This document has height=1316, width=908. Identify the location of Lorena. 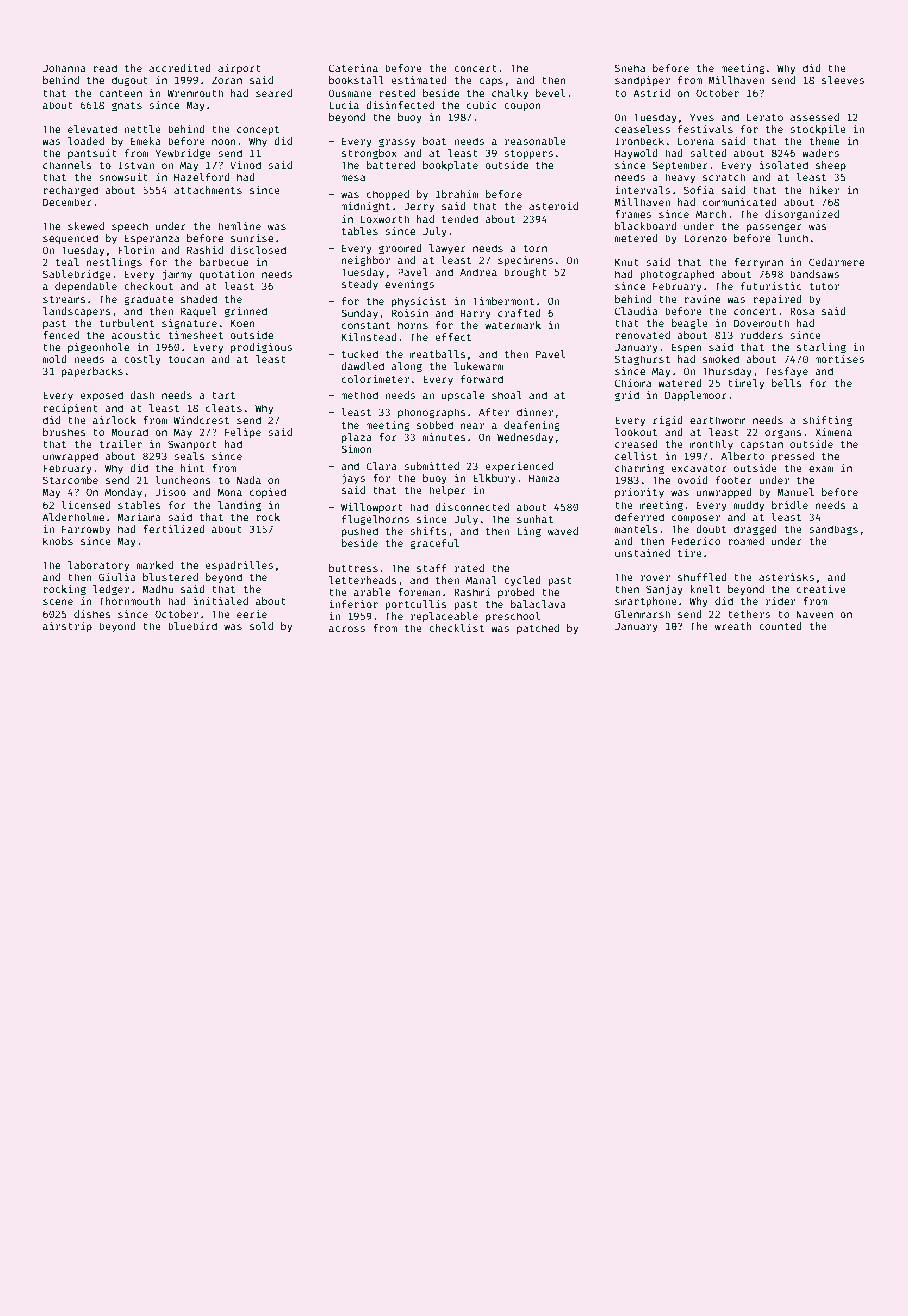
(696, 141).
